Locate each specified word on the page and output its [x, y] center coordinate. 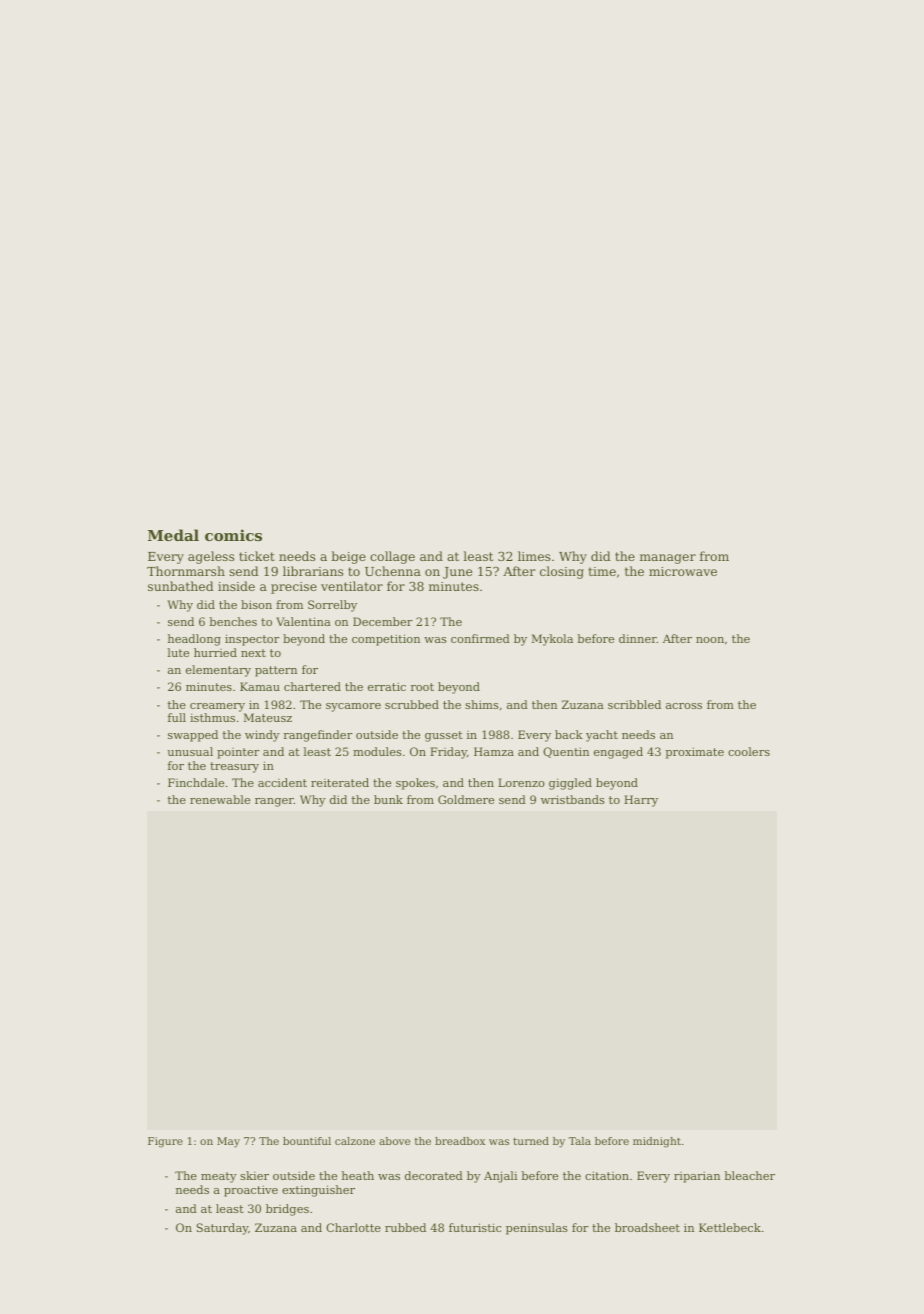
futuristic [475, 1227]
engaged [618, 753]
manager [668, 559]
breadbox [460, 1141]
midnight [657, 1142]
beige [348, 557]
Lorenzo [521, 782]
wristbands [573, 799]
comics [233, 535]
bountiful [307, 1141]
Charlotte [353, 1227]
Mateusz [268, 717]
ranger [274, 802]
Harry [641, 801]
